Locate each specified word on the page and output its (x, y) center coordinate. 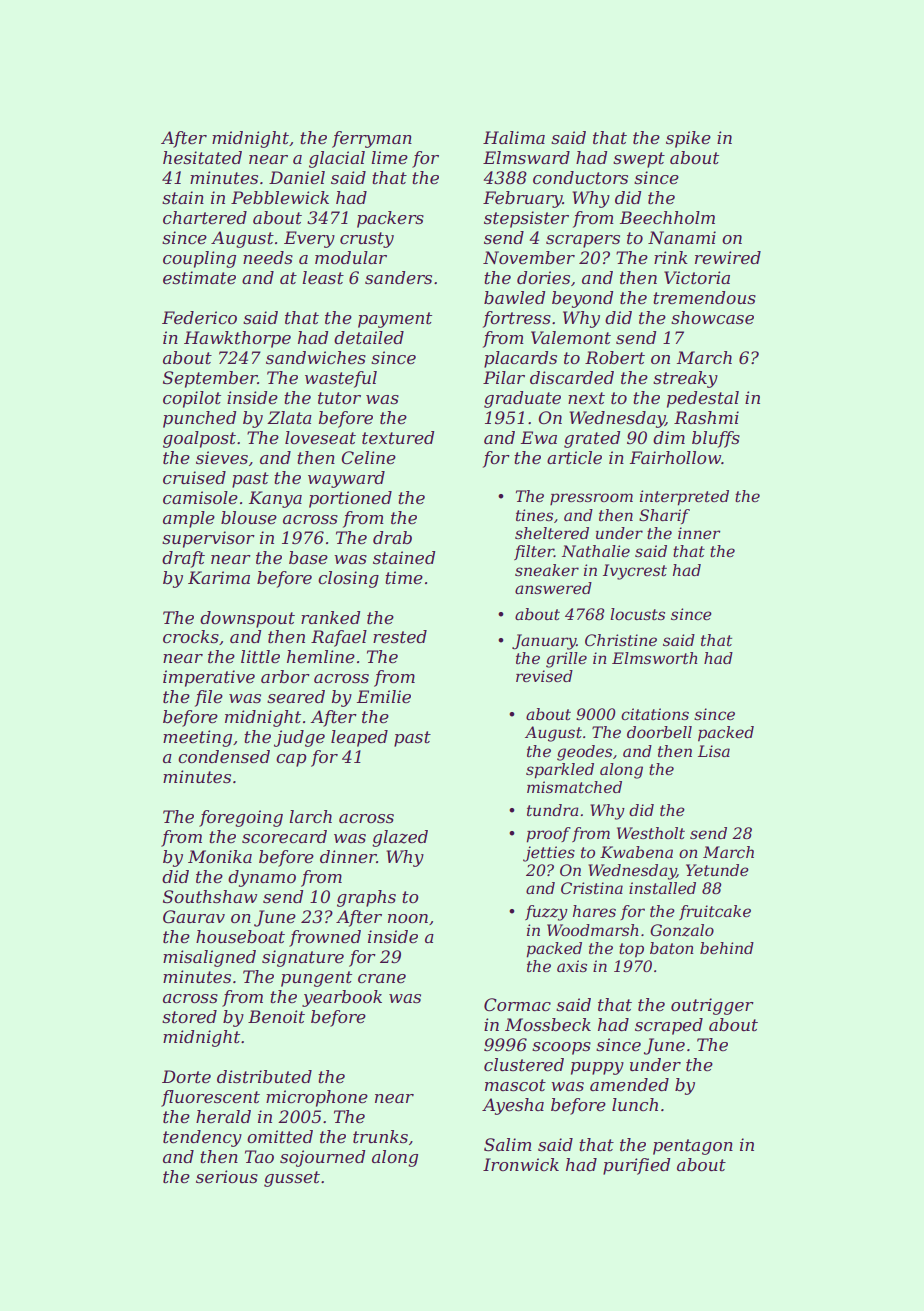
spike (688, 139)
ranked (330, 617)
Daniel (297, 177)
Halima (514, 137)
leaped (359, 738)
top (631, 950)
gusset (292, 1179)
